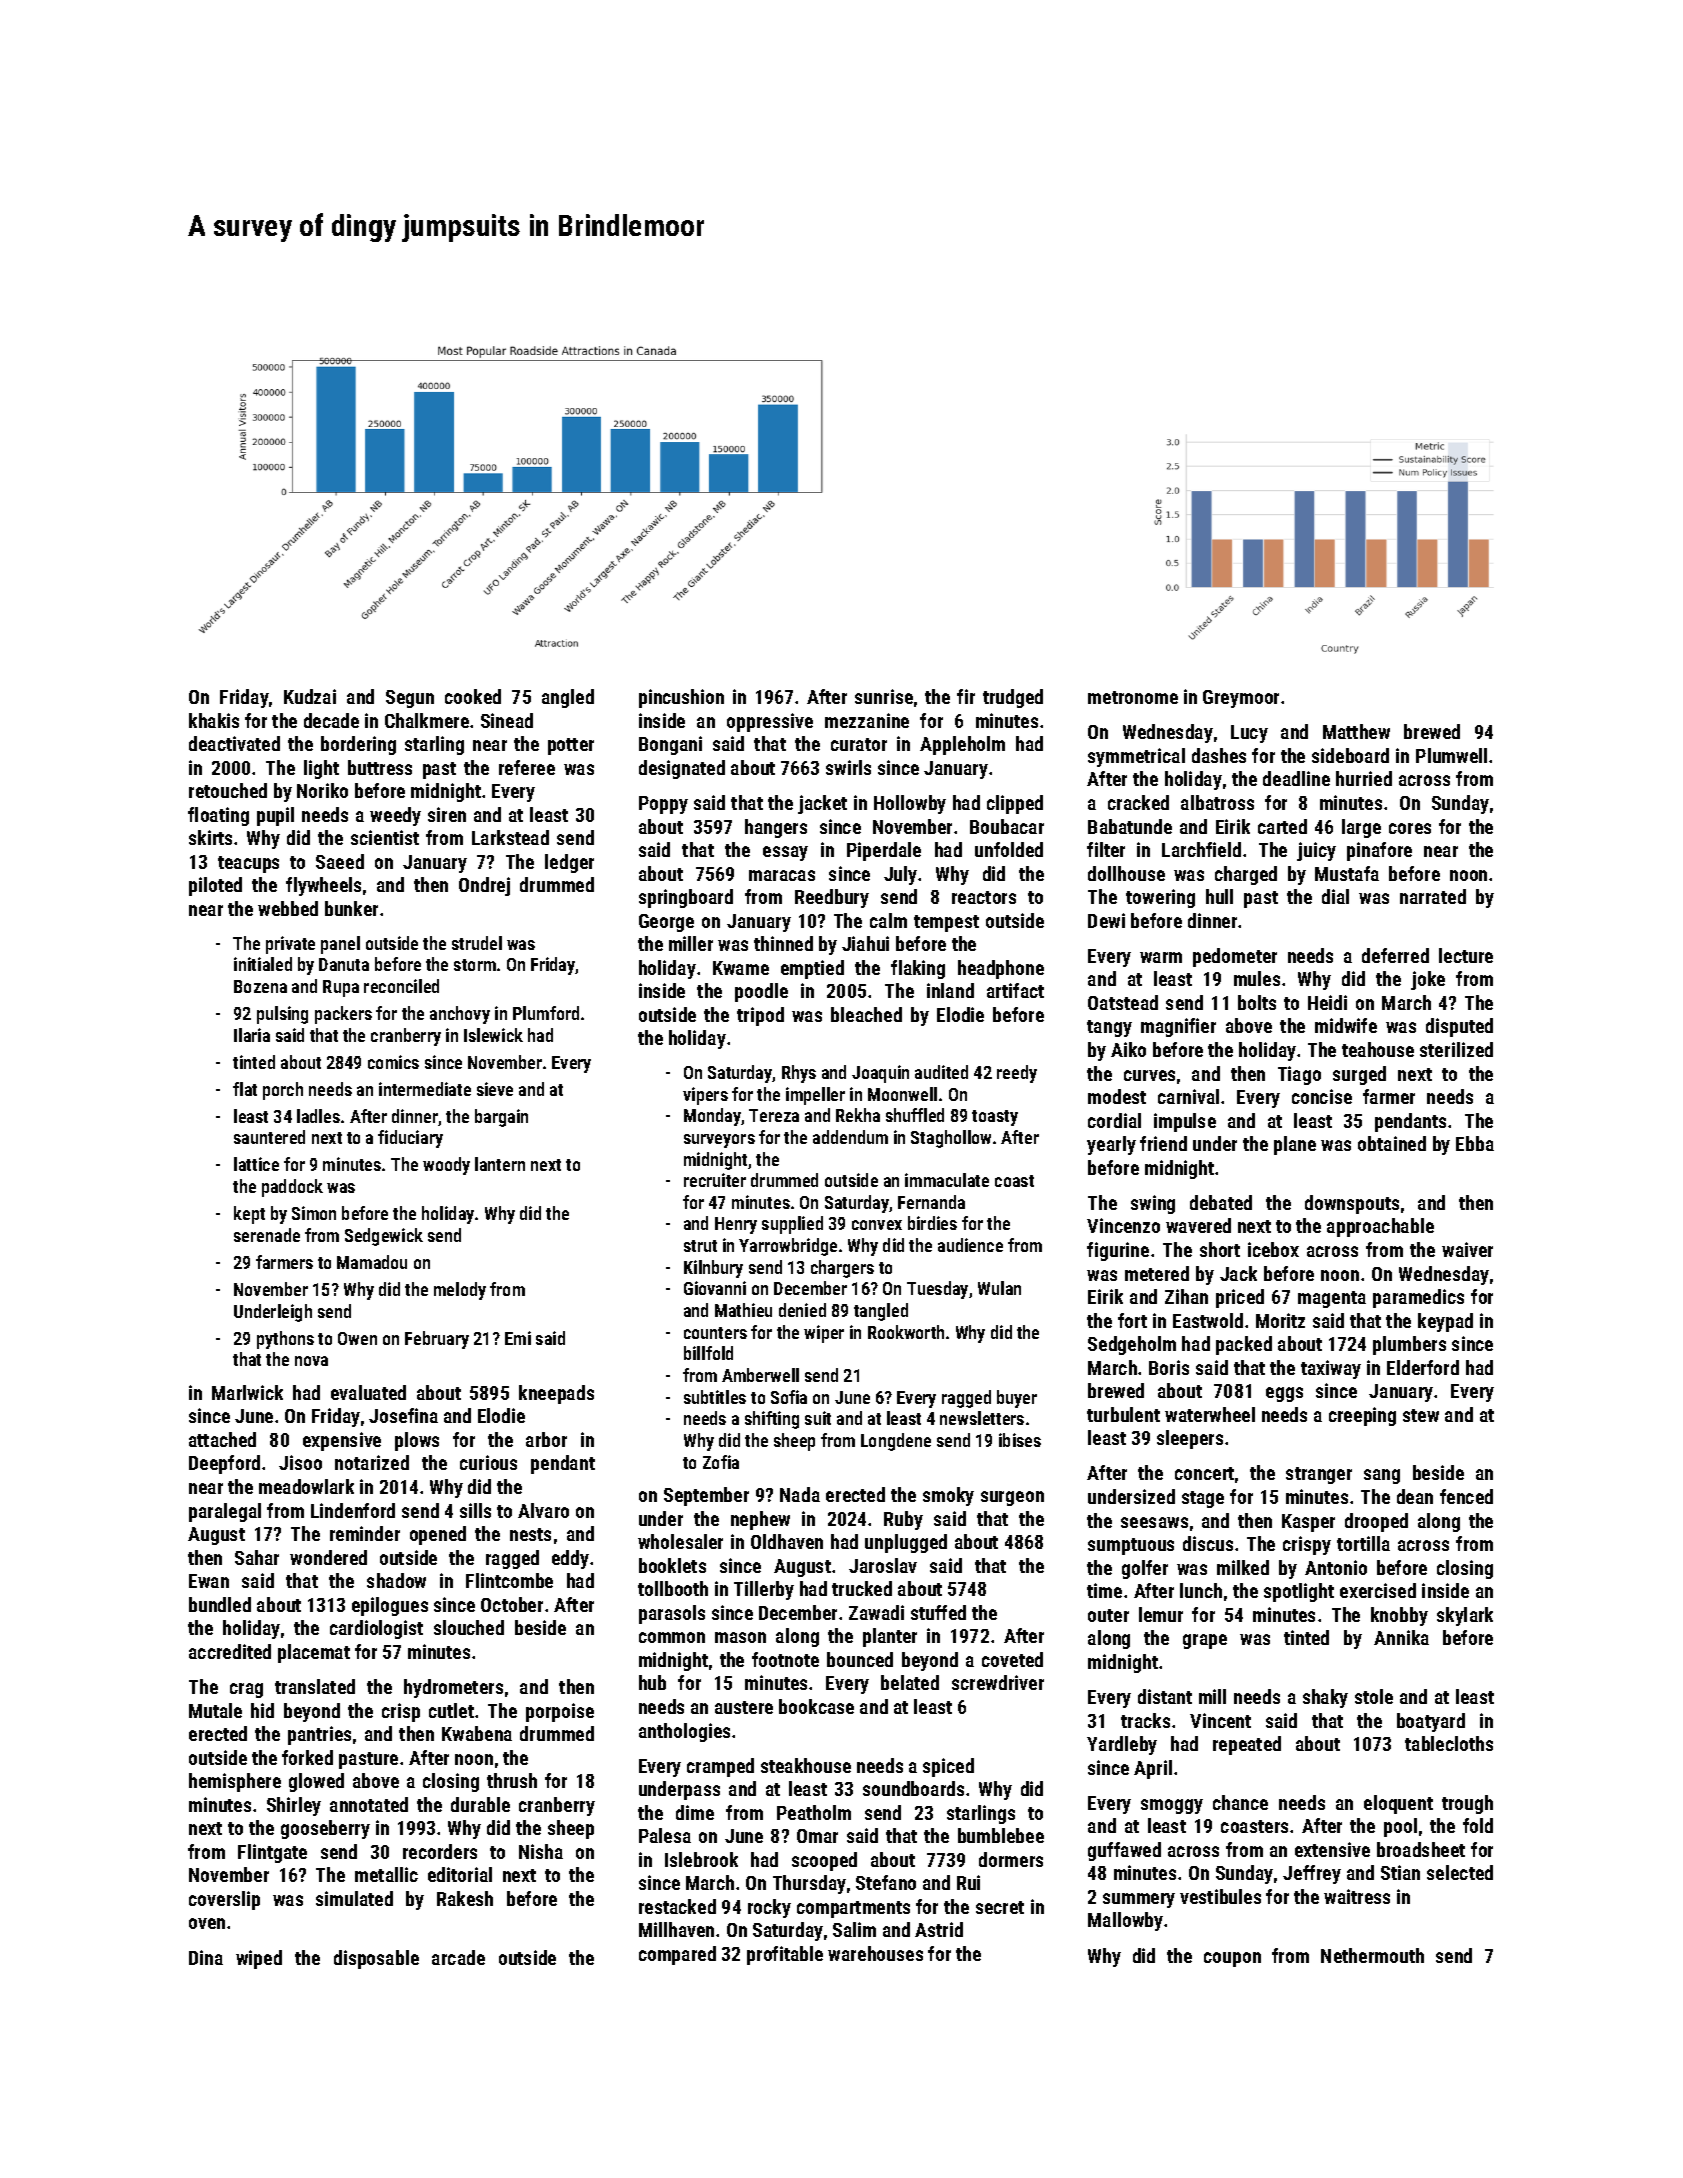  What do you see at coordinates (744, 1707) in the image?
I see `austere` at bounding box center [744, 1707].
